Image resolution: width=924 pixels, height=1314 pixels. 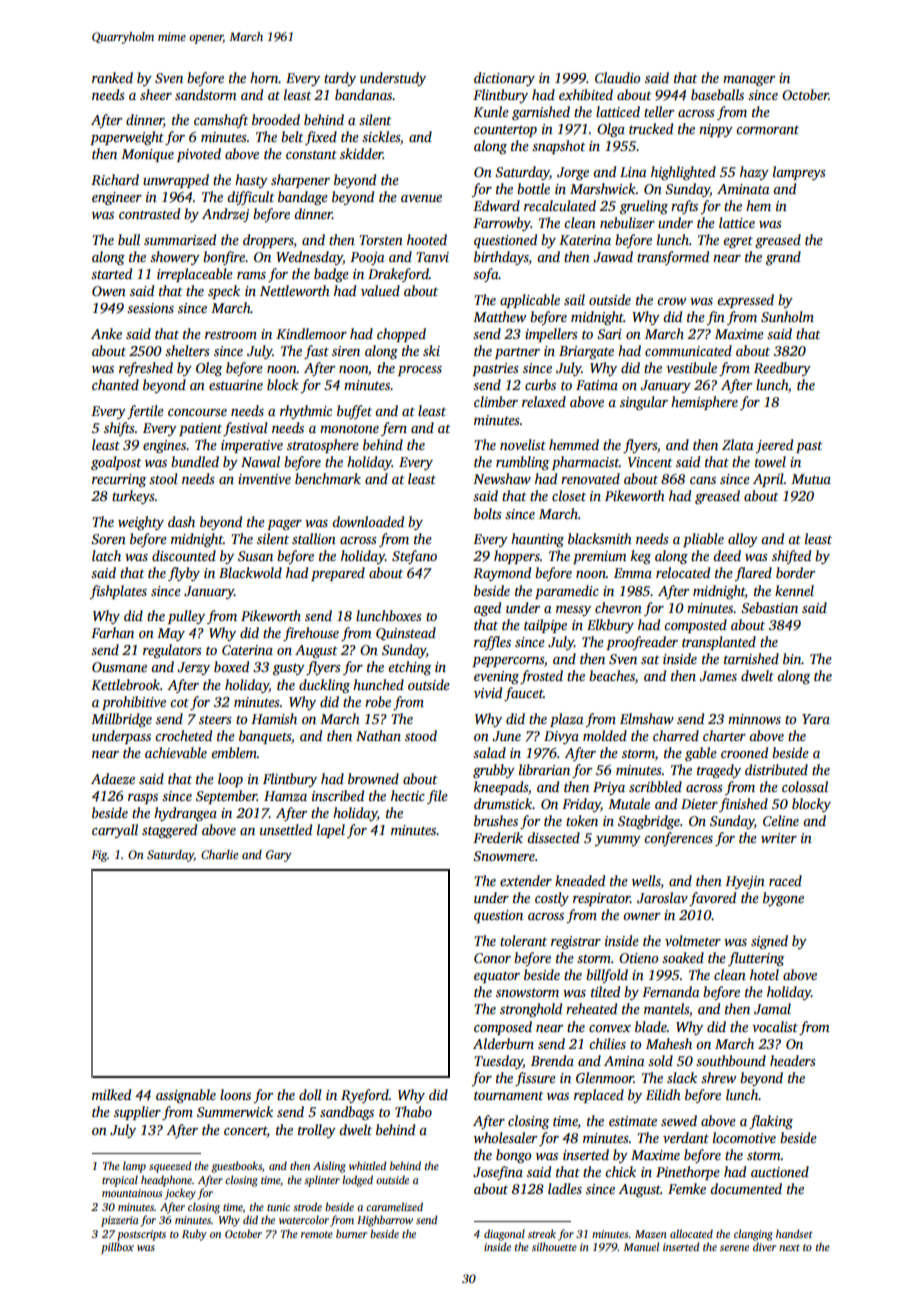 I want to click on avenue, so click(x=421, y=198).
